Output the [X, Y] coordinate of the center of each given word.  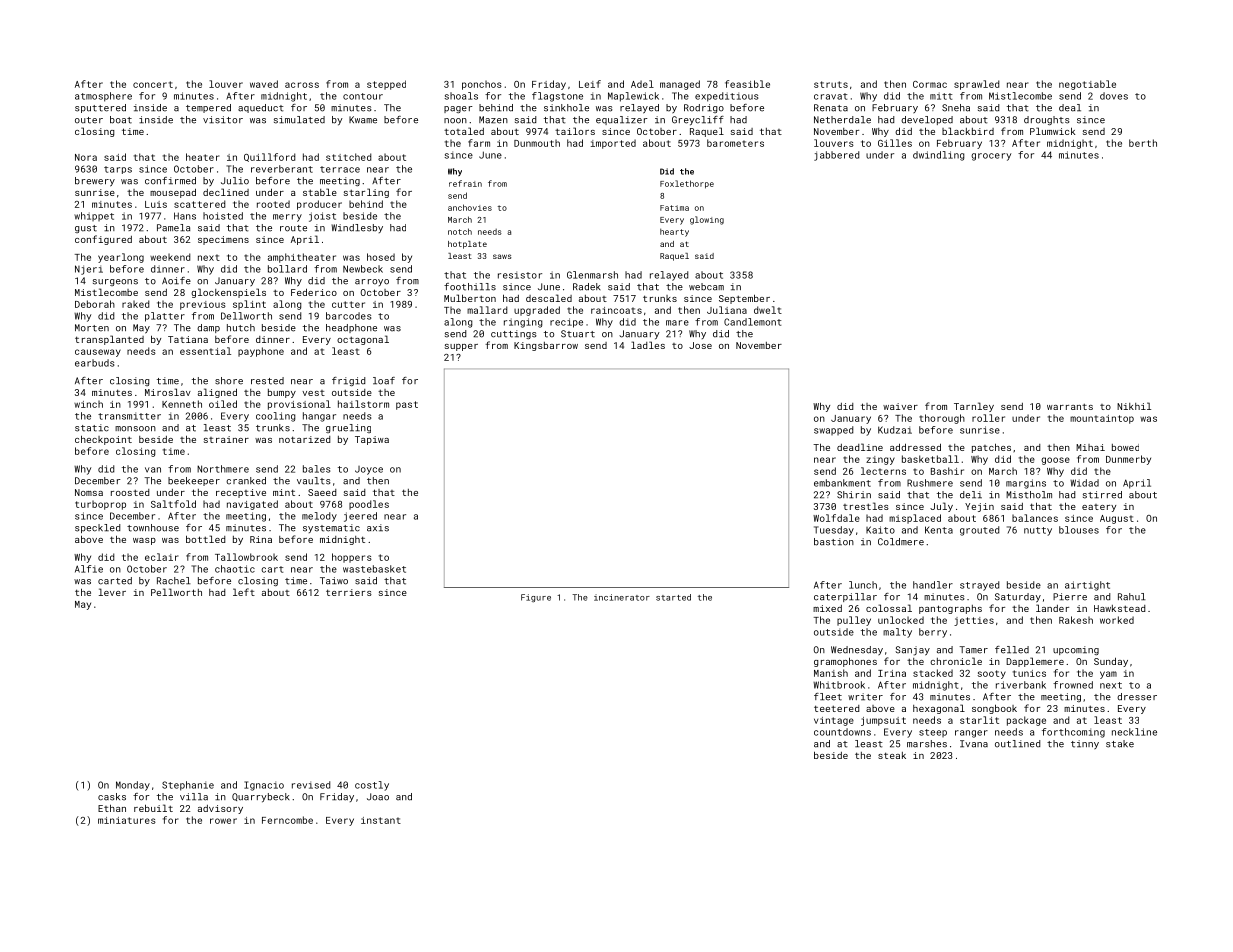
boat [121, 120]
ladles [648, 345]
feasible [747, 84]
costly [372, 786]
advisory [220, 809]
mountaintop [1102, 419]
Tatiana [188, 339]
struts [831, 84]
